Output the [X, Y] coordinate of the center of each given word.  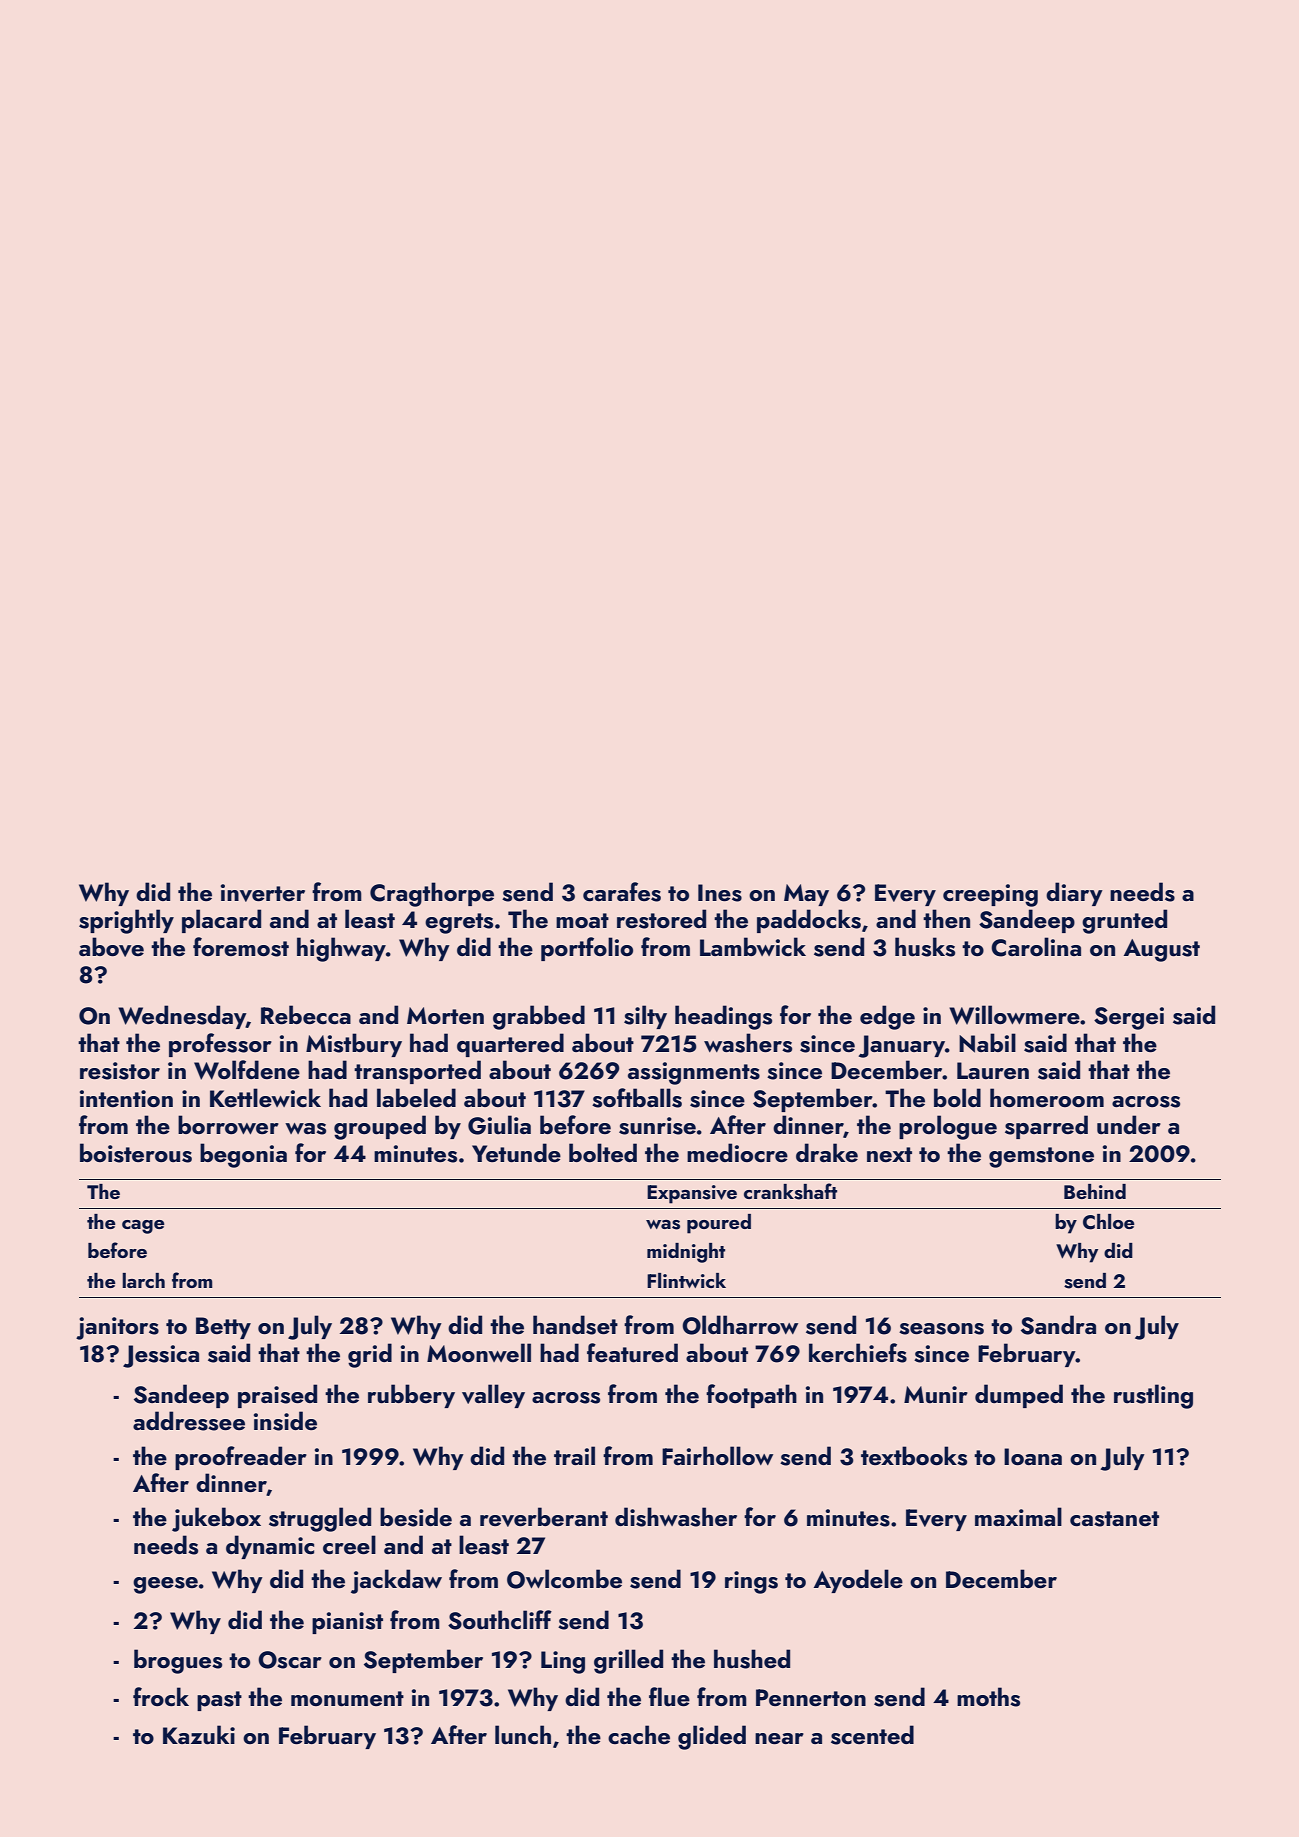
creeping [990, 895]
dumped [1019, 1396]
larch [143, 1280]
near [779, 1739]
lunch [523, 1735]
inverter [263, 893]
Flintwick [686, 1280]
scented [872, 1735]
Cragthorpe [432, 894]
